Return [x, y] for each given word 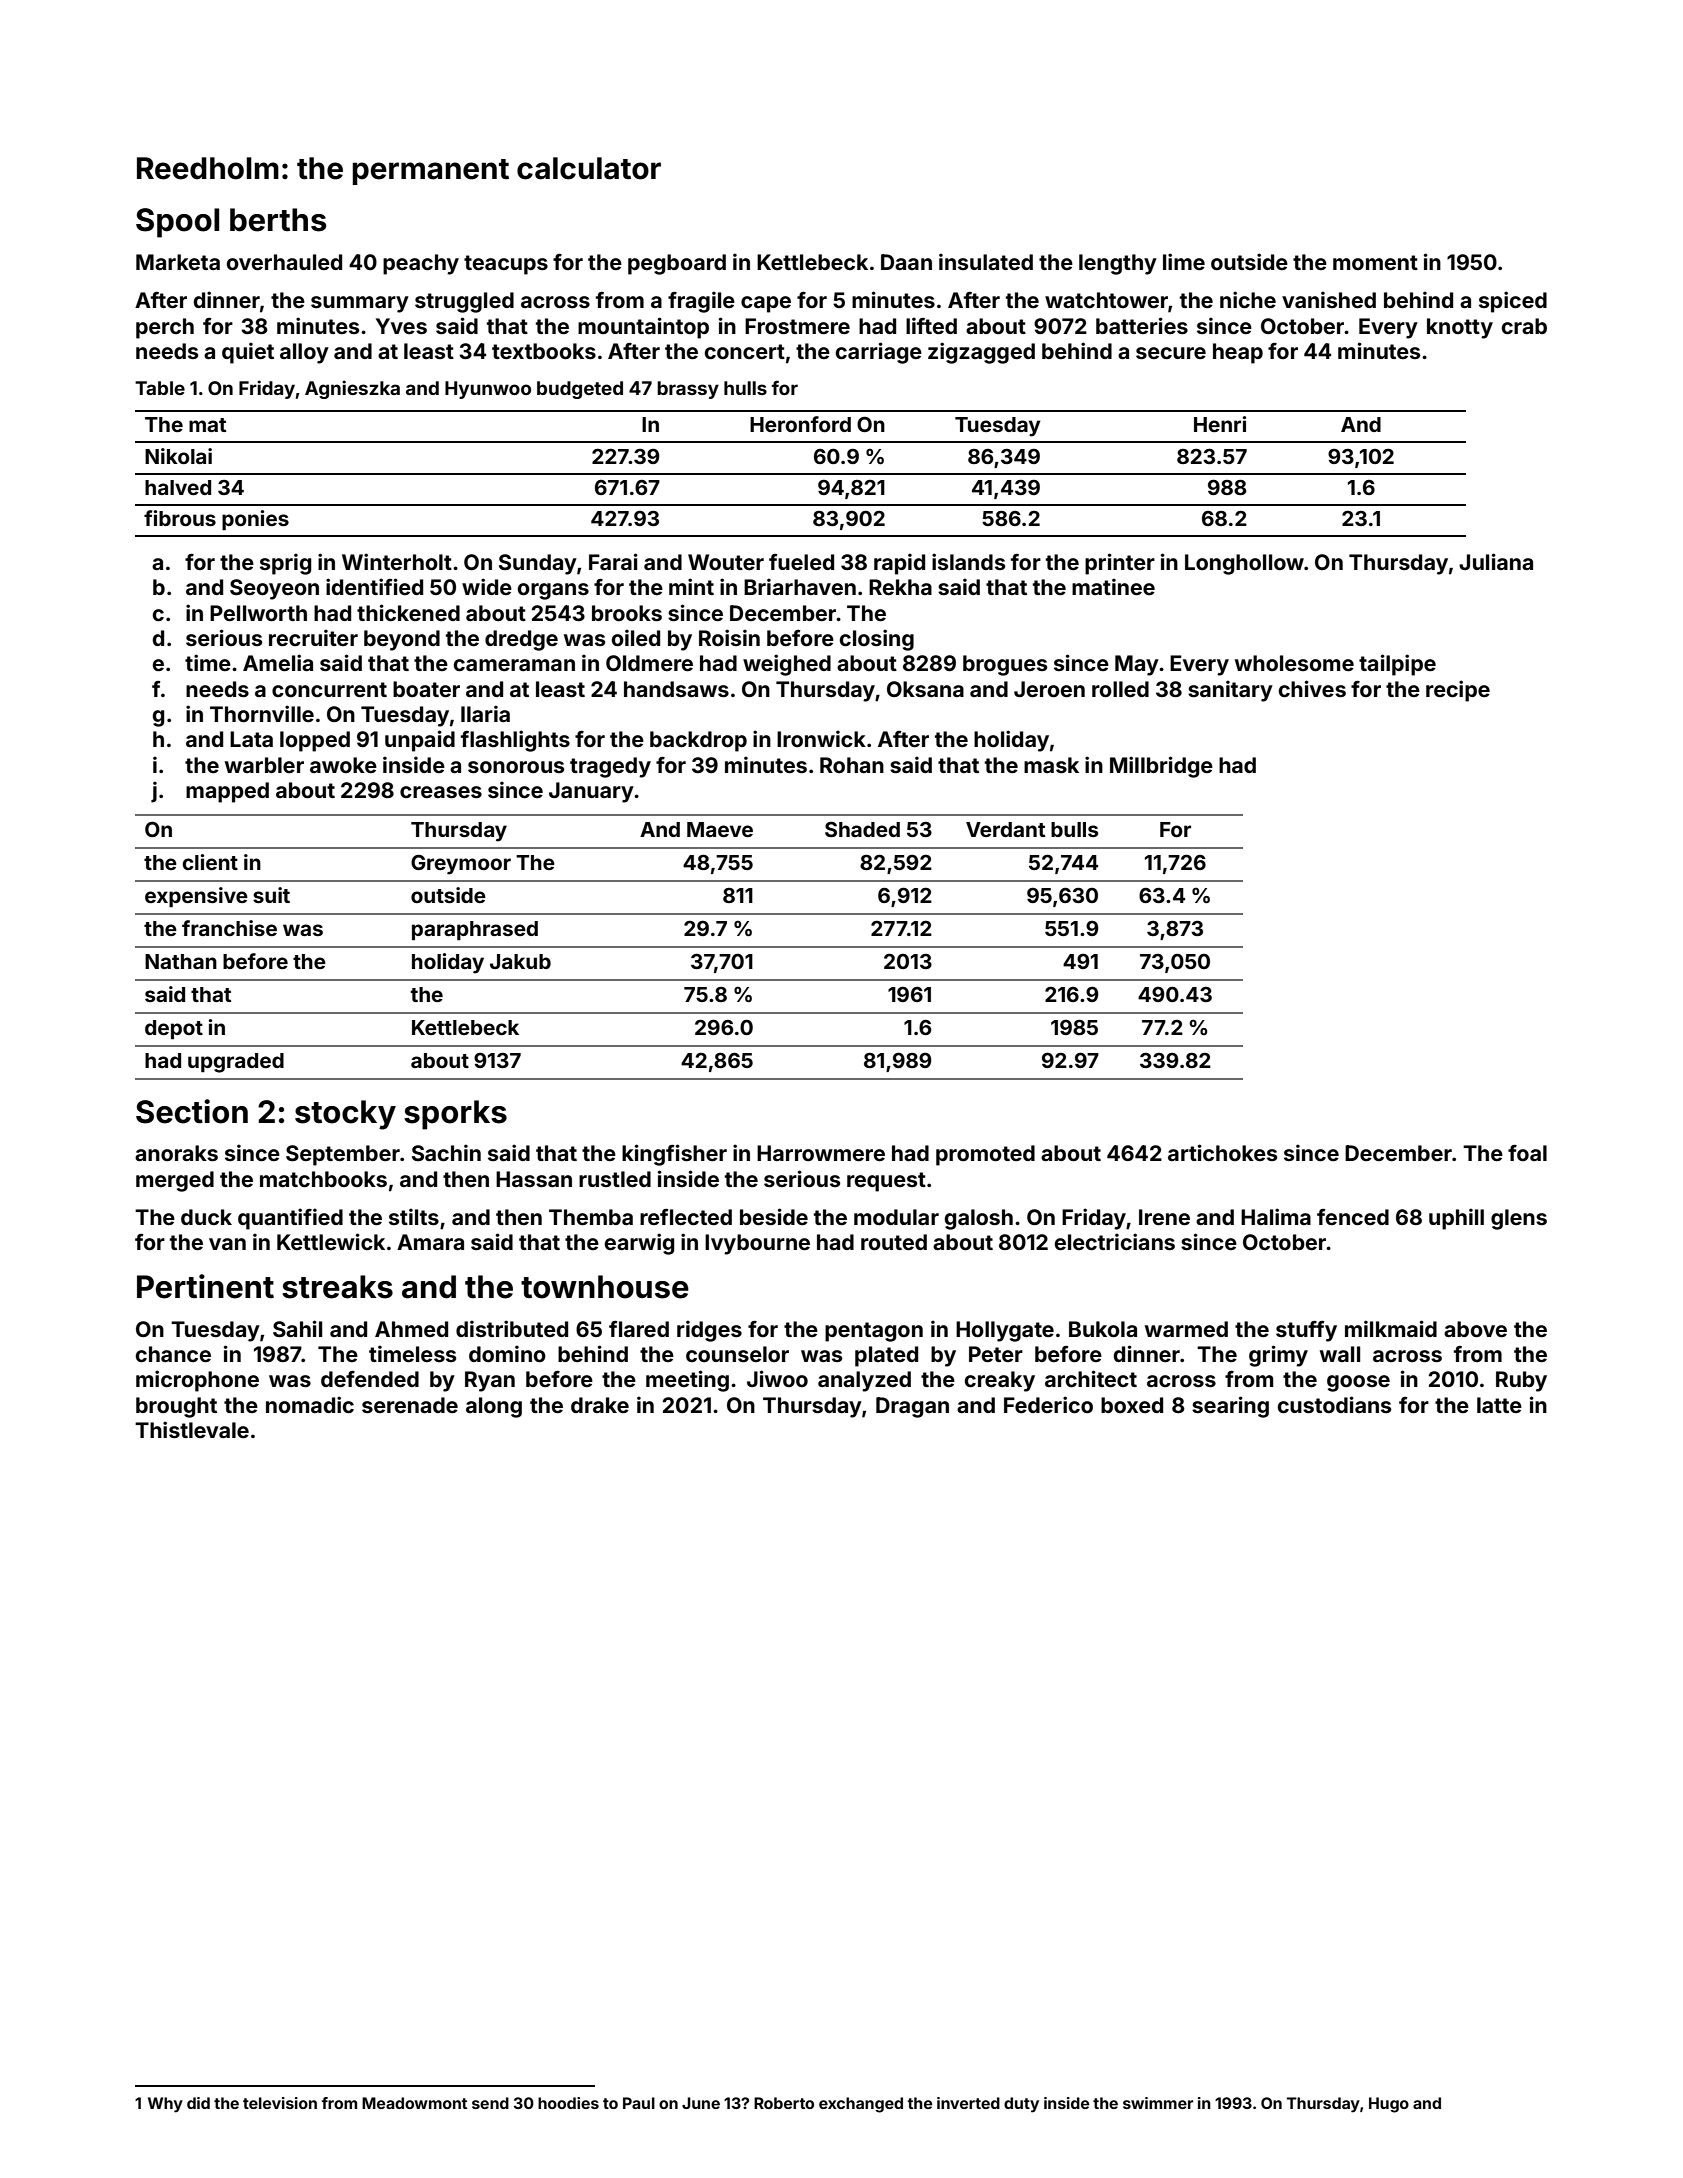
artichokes [1222, 1152]
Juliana [1496, 561]
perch [165, 328]
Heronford [800, 424]
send [490, 2103]
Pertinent [205, 1286]
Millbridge [1161, 767]
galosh [979, 1219]
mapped [227, 792]
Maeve [720, 829]
